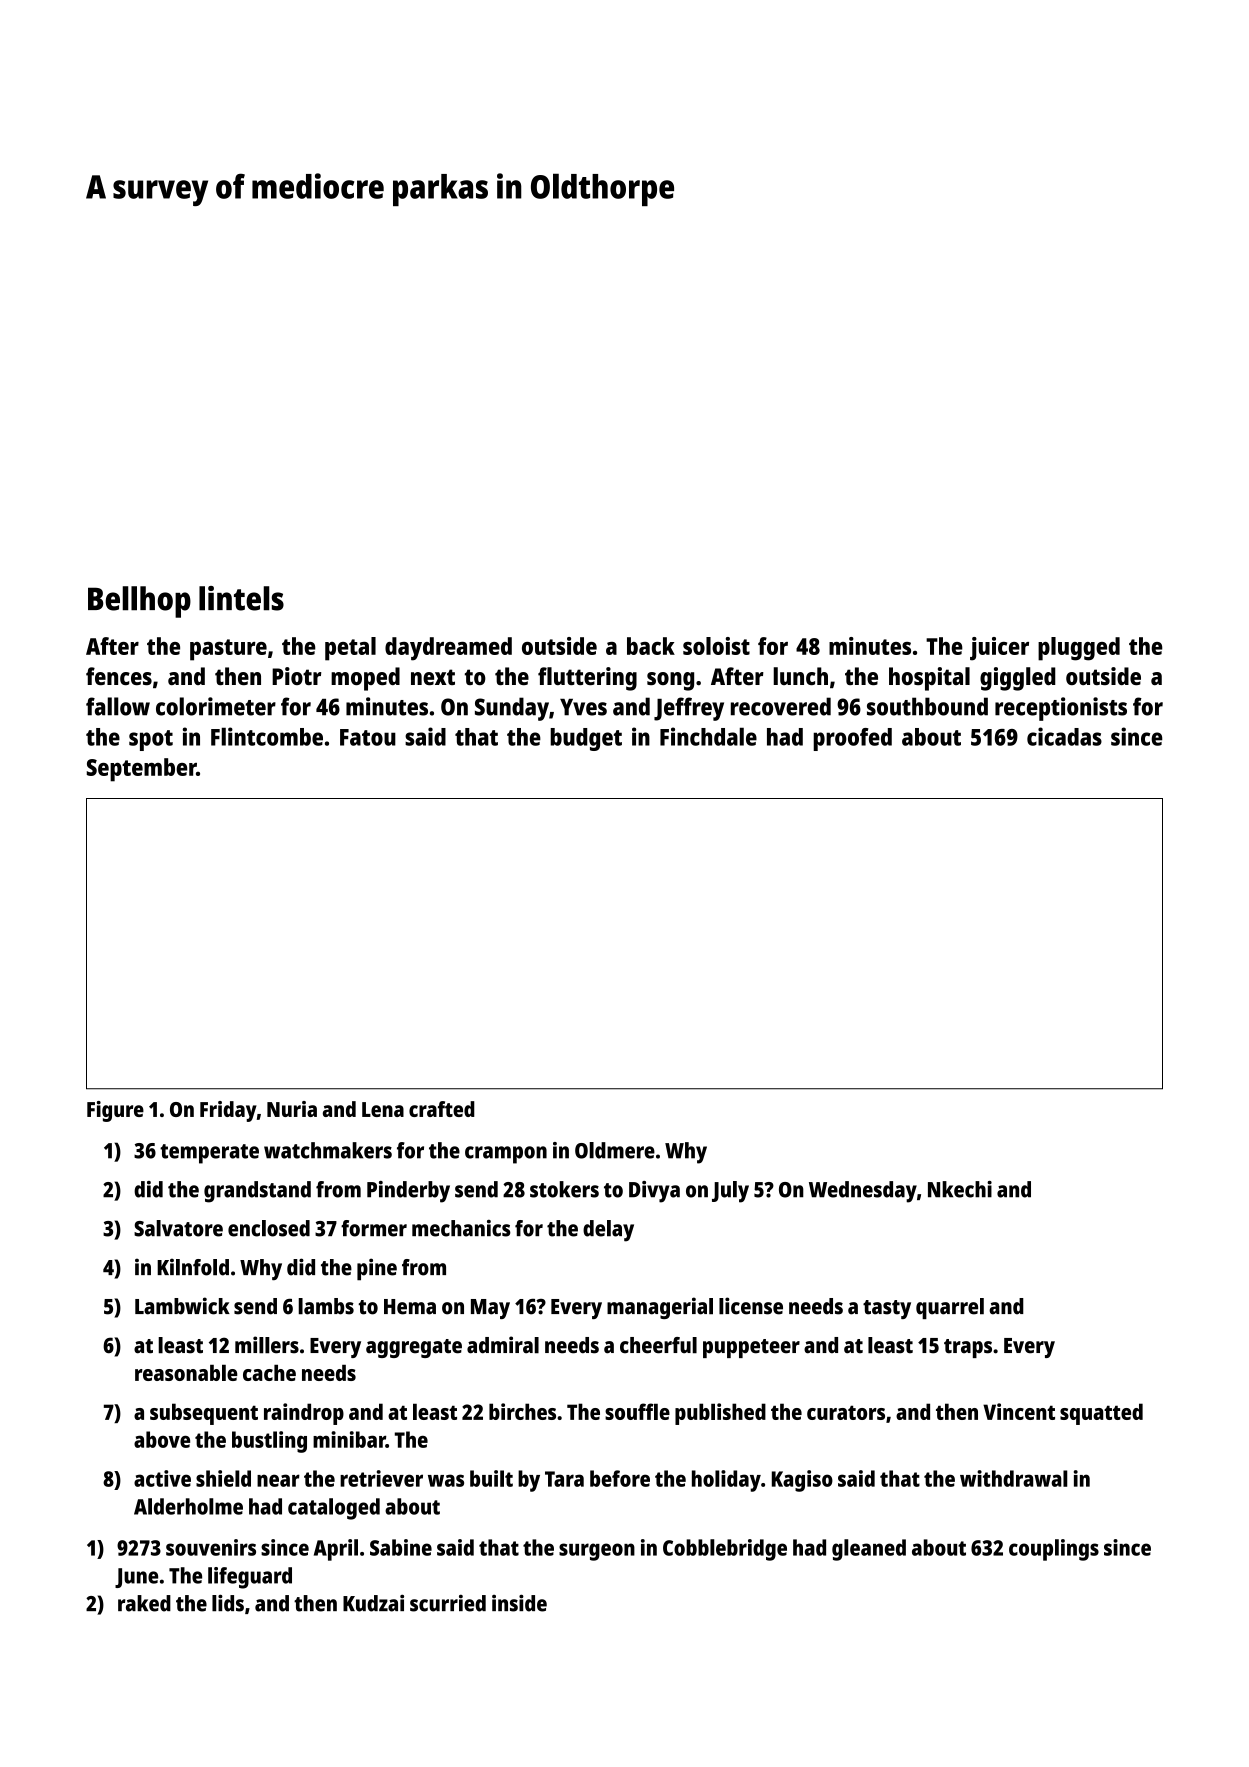 Image resolution: width=1249 pixels, height=1767 pixels. I want to click on Nkechi, so click(960, 1189).
